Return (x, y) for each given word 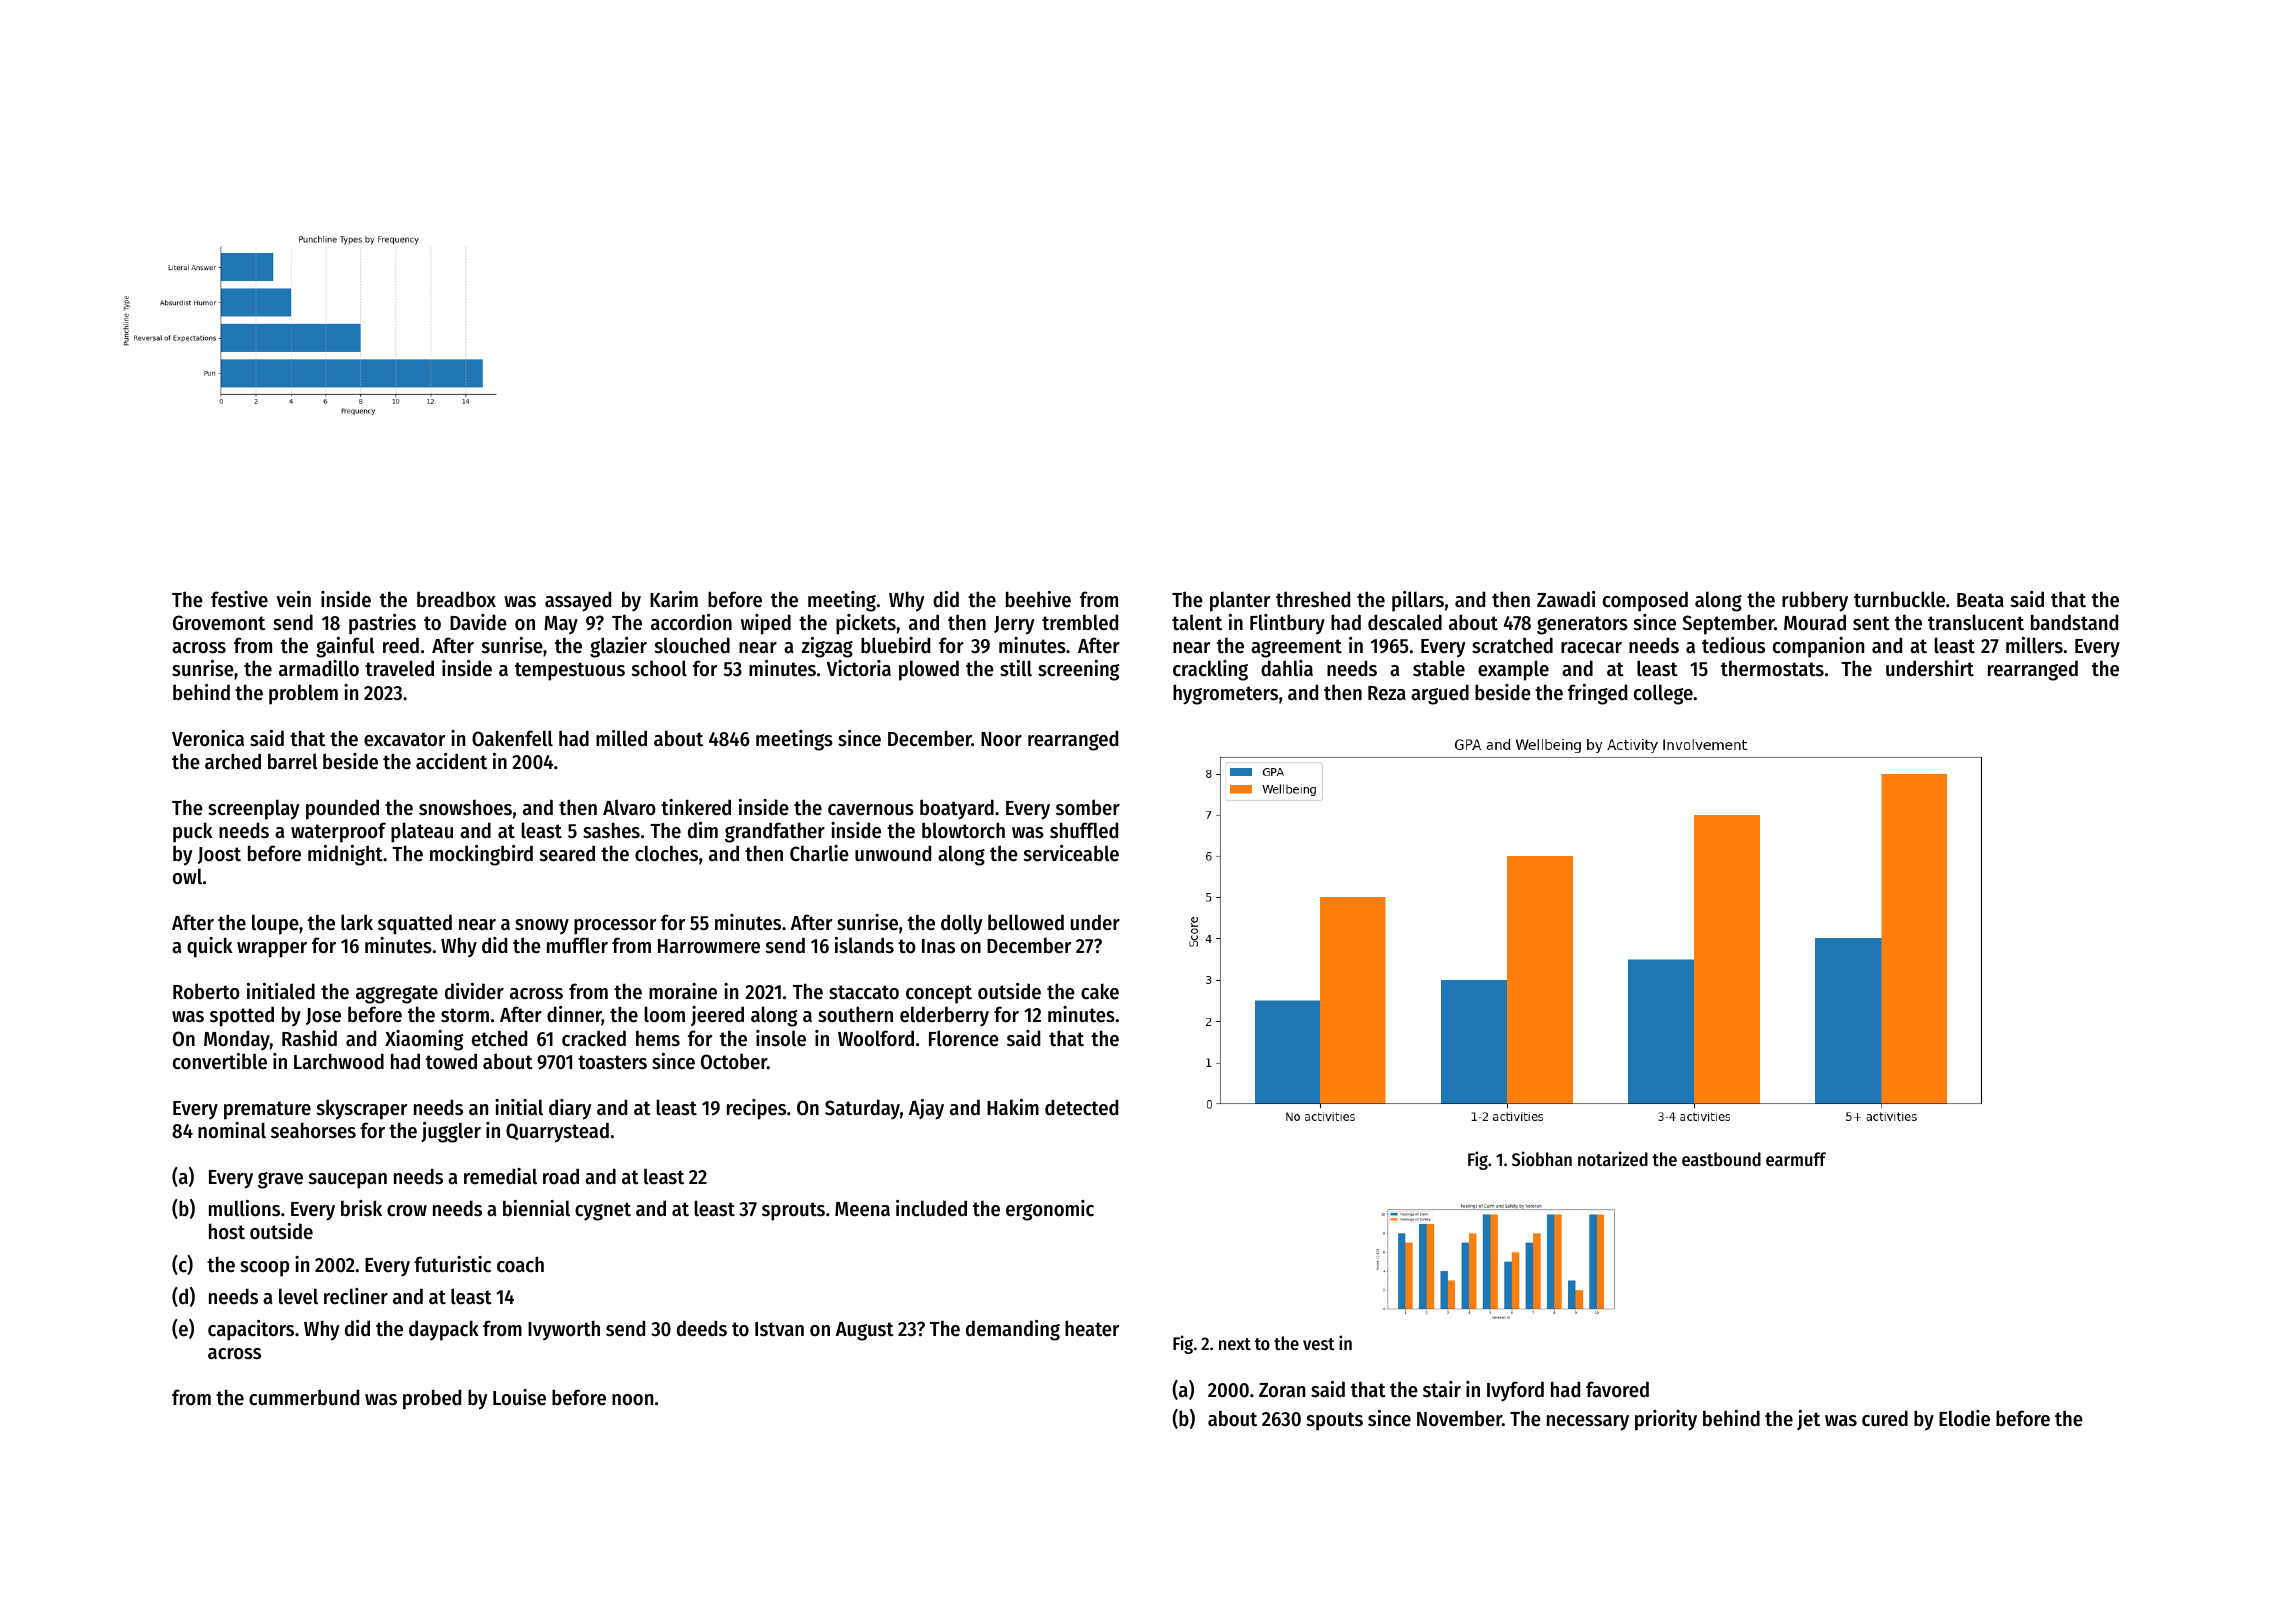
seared (567, 853)
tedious (1733, 645)
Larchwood (339, 1061)
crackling (1210, 670)
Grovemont (219, 623)
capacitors (251, 1330)
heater (1092, 1328)
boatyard (957, 809)
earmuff (1796, 1159)
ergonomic (1050, 1210)
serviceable (1071, 853)
